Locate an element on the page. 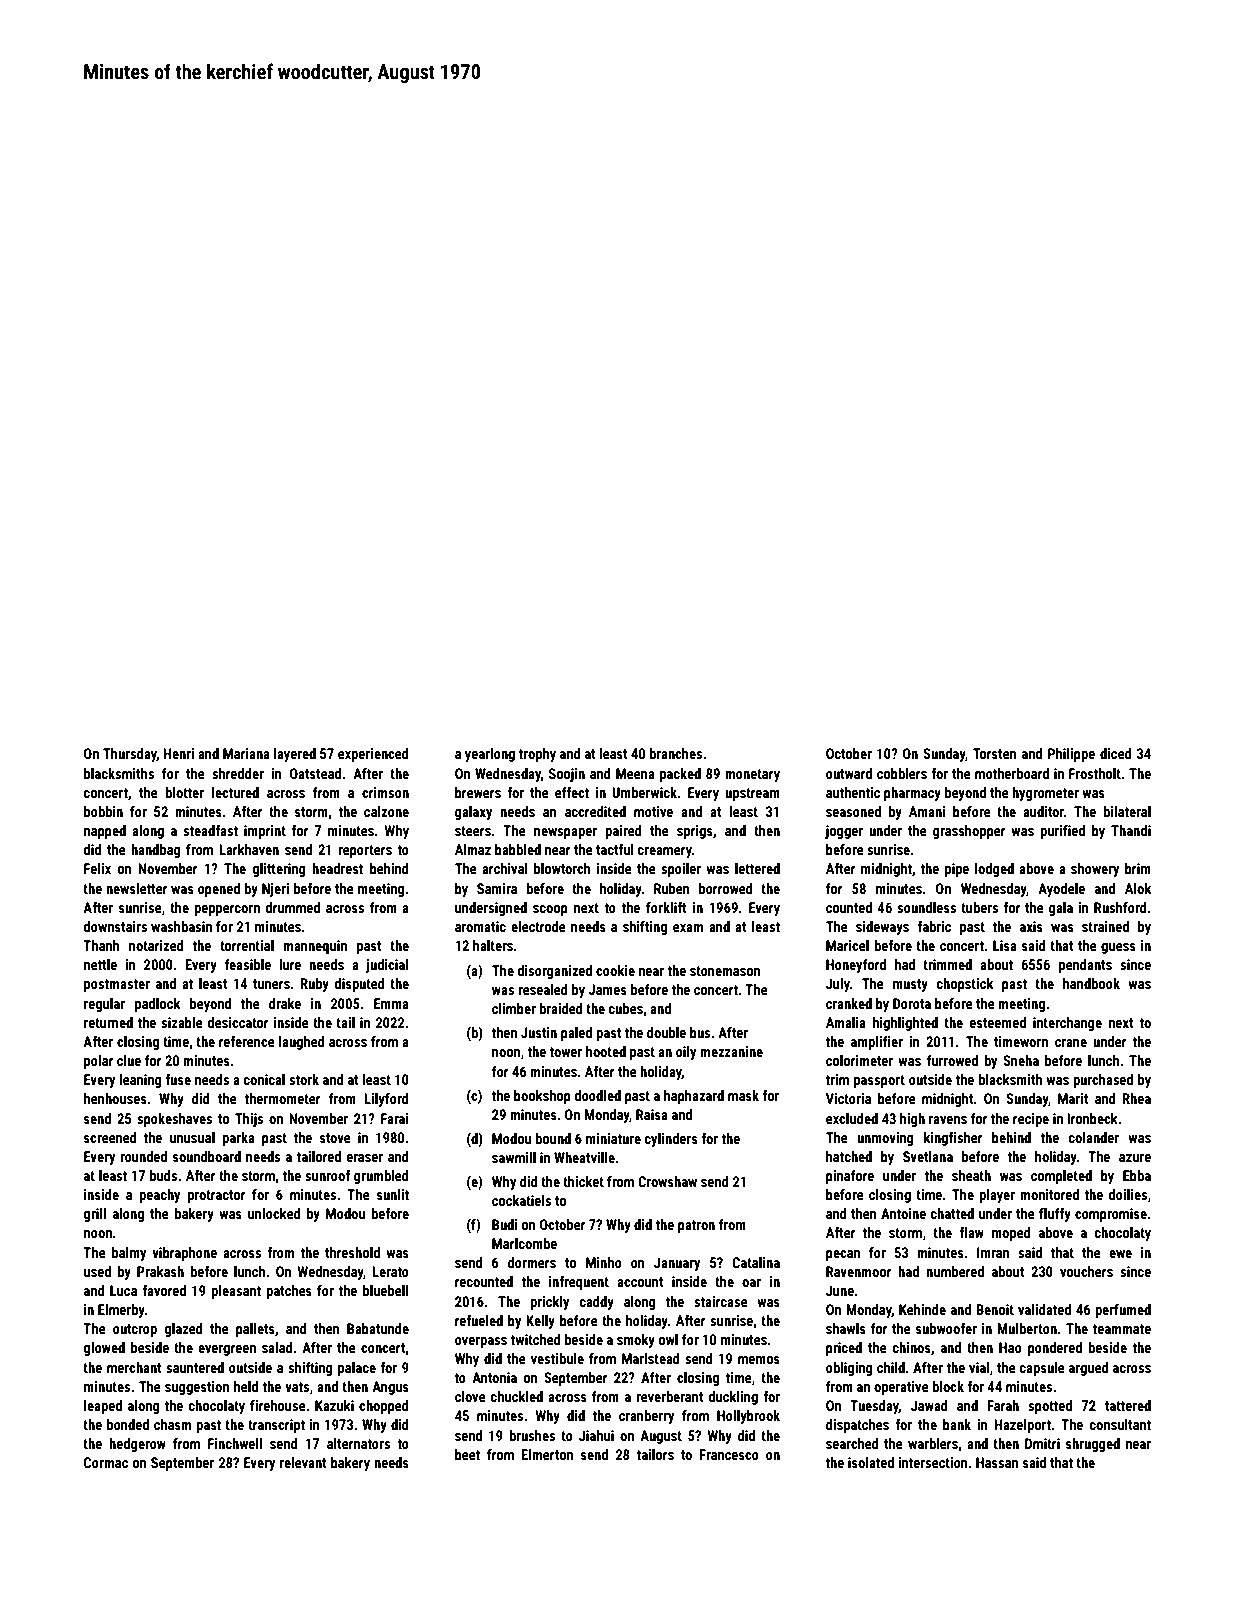  tattered is located at coordinates (1128, 1405).
